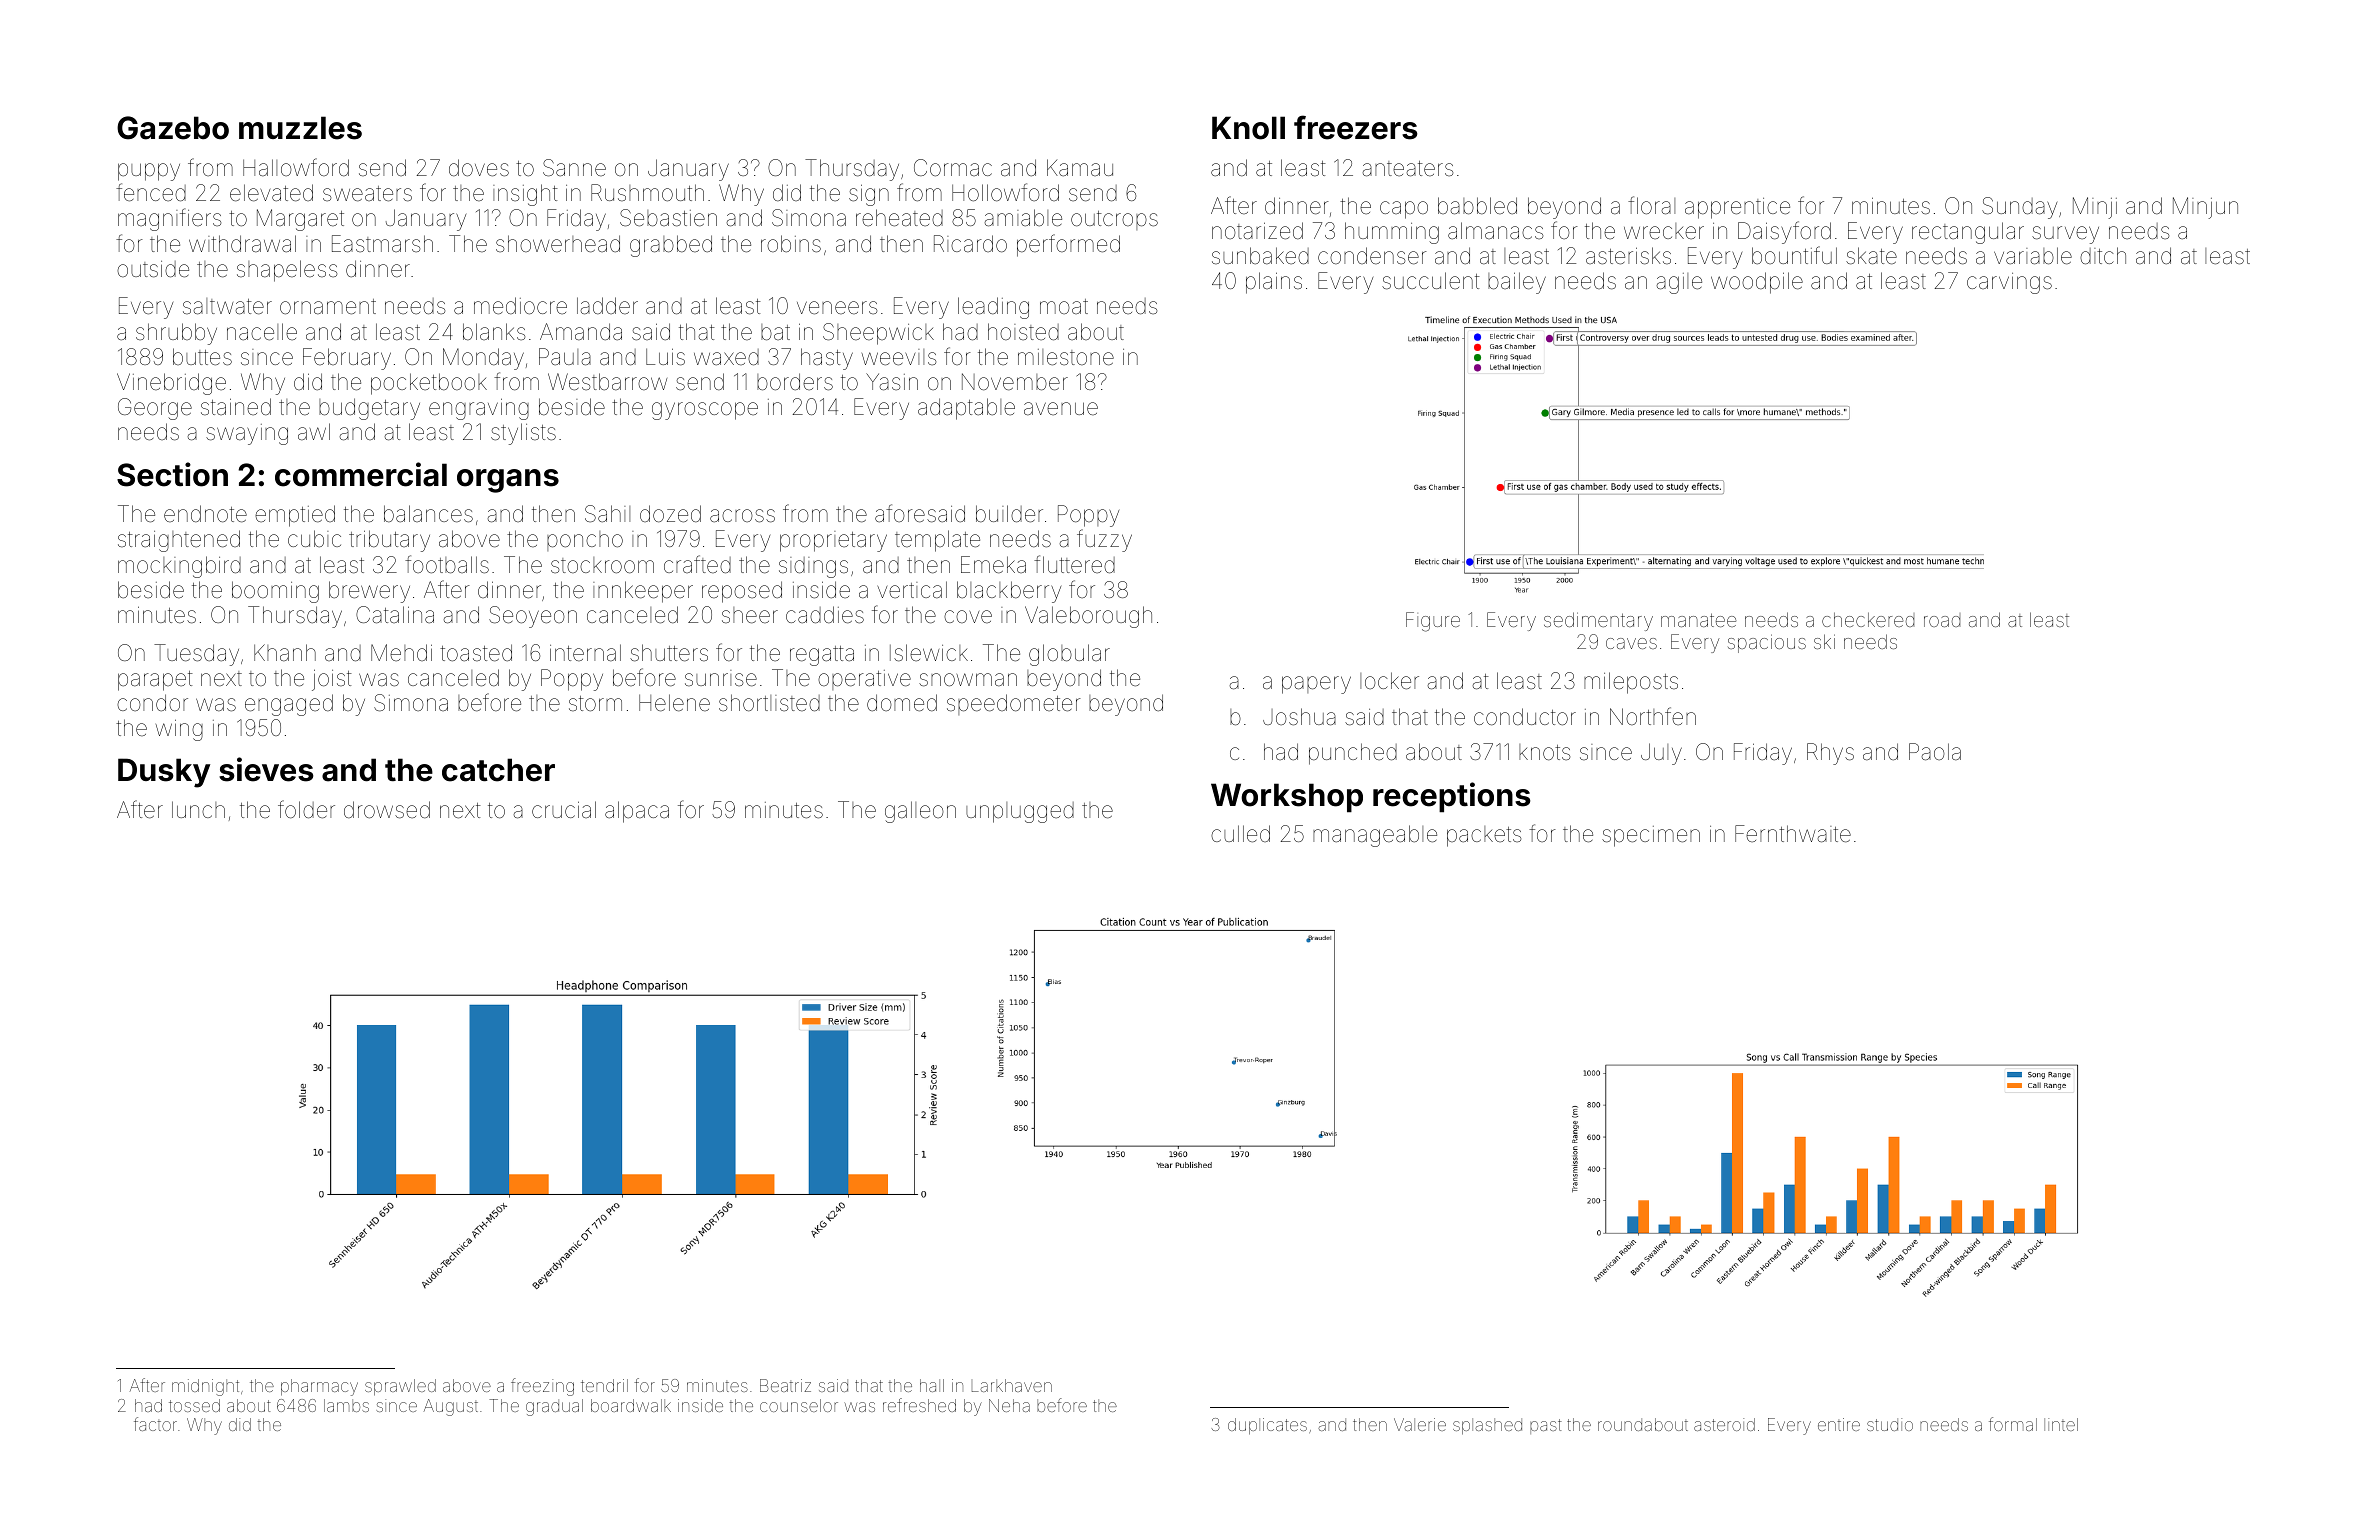 The height and width of the screenshot is (1540, 2380). Describe the element at coordinates (1793, 834) in the screenshot. I see `Fernthwaite` at that location.
